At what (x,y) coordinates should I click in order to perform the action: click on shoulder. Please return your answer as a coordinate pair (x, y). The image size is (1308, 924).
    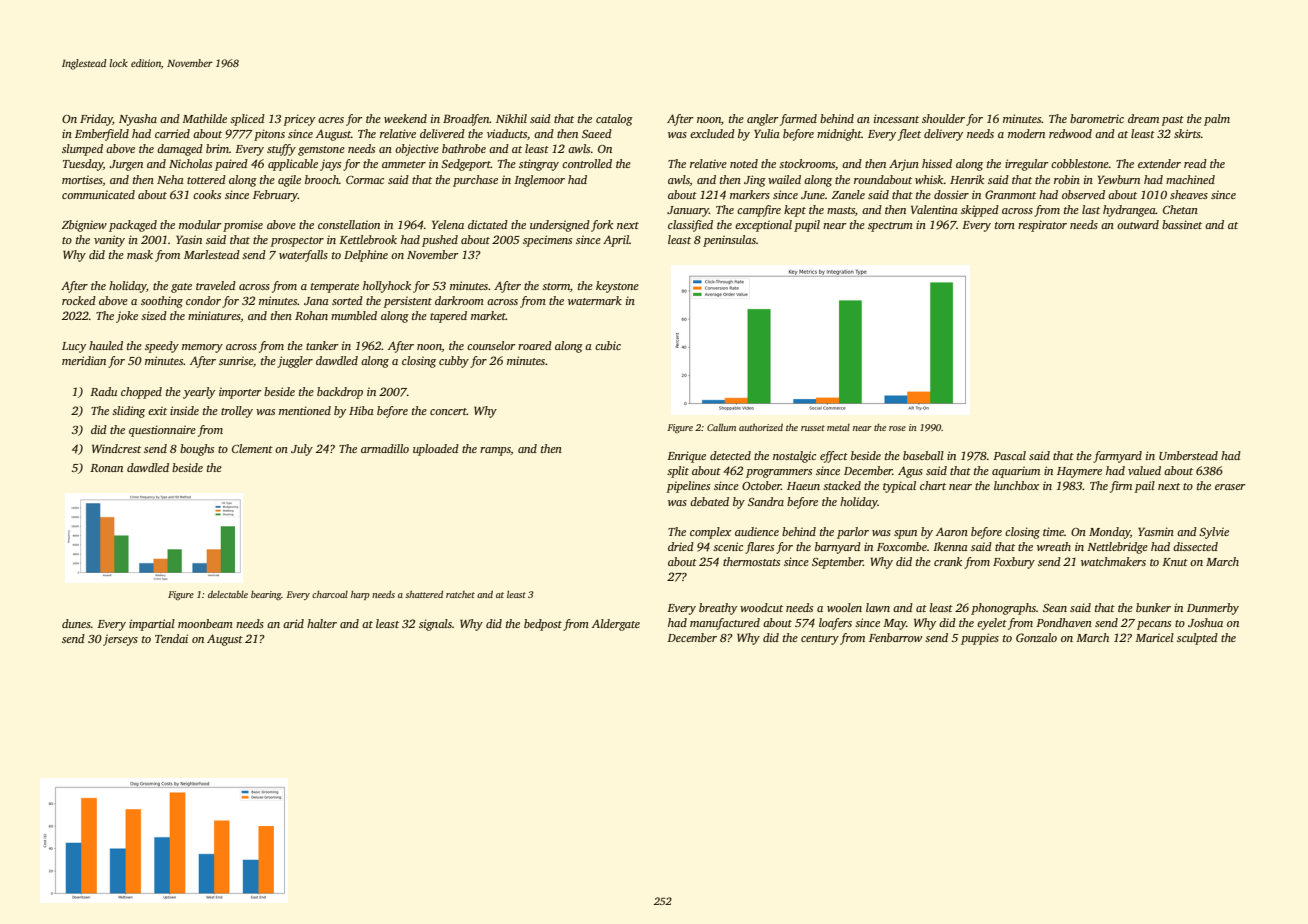
    Looking at the image, I should click on (943, 118).
